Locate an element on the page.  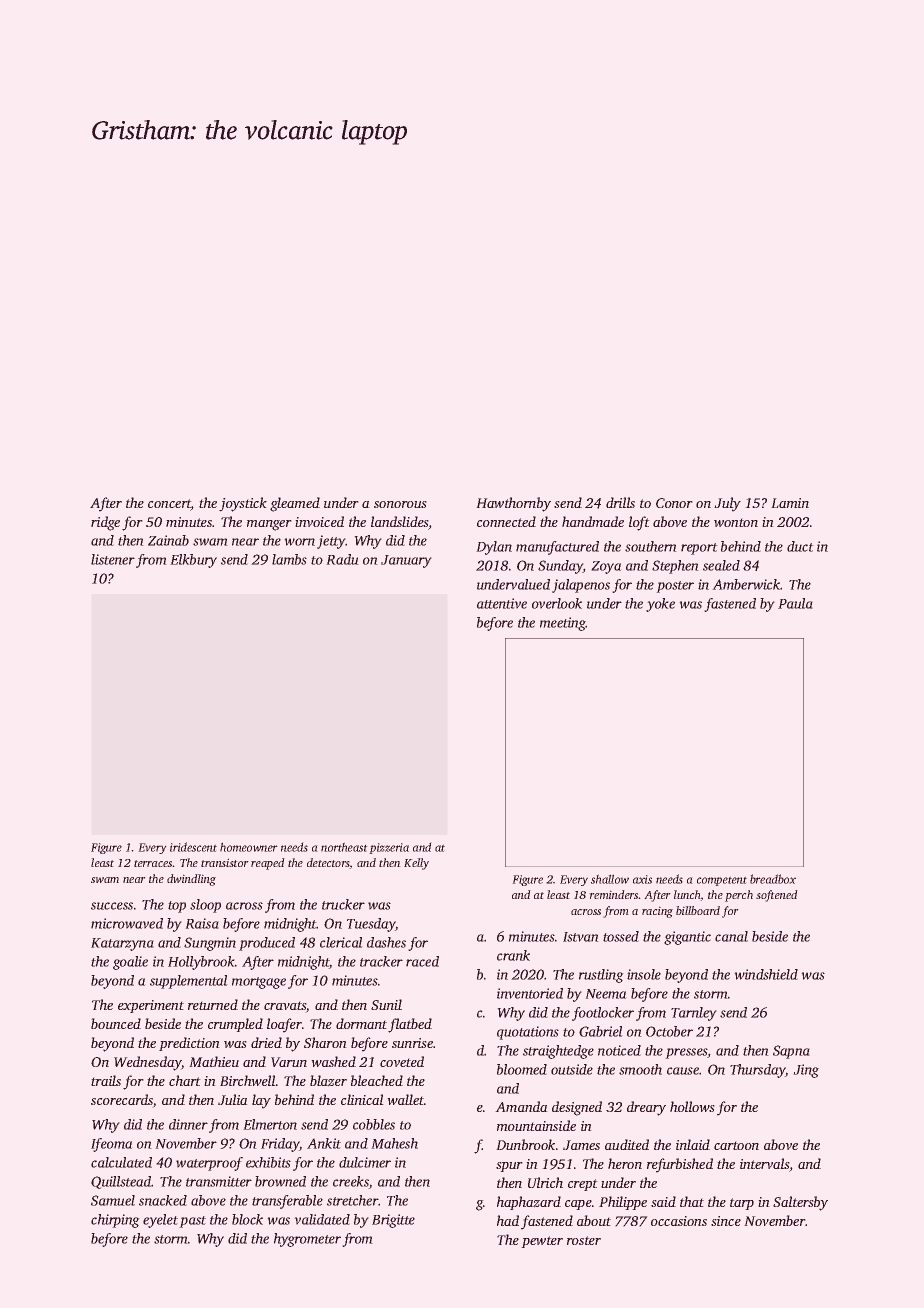
sonorous is located at coordinates (400, 504).
